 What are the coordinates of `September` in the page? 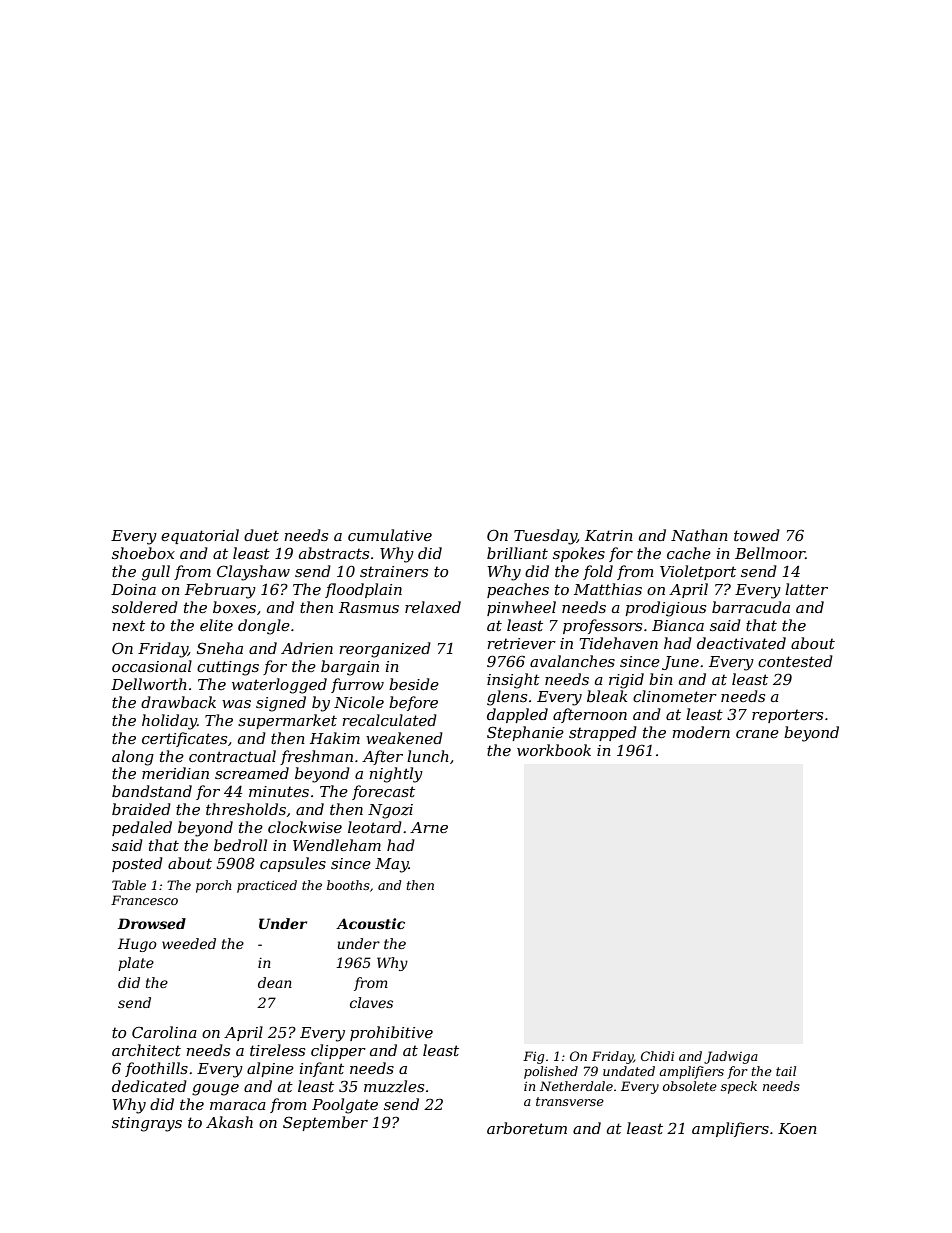 It's located at (325, 1123).
